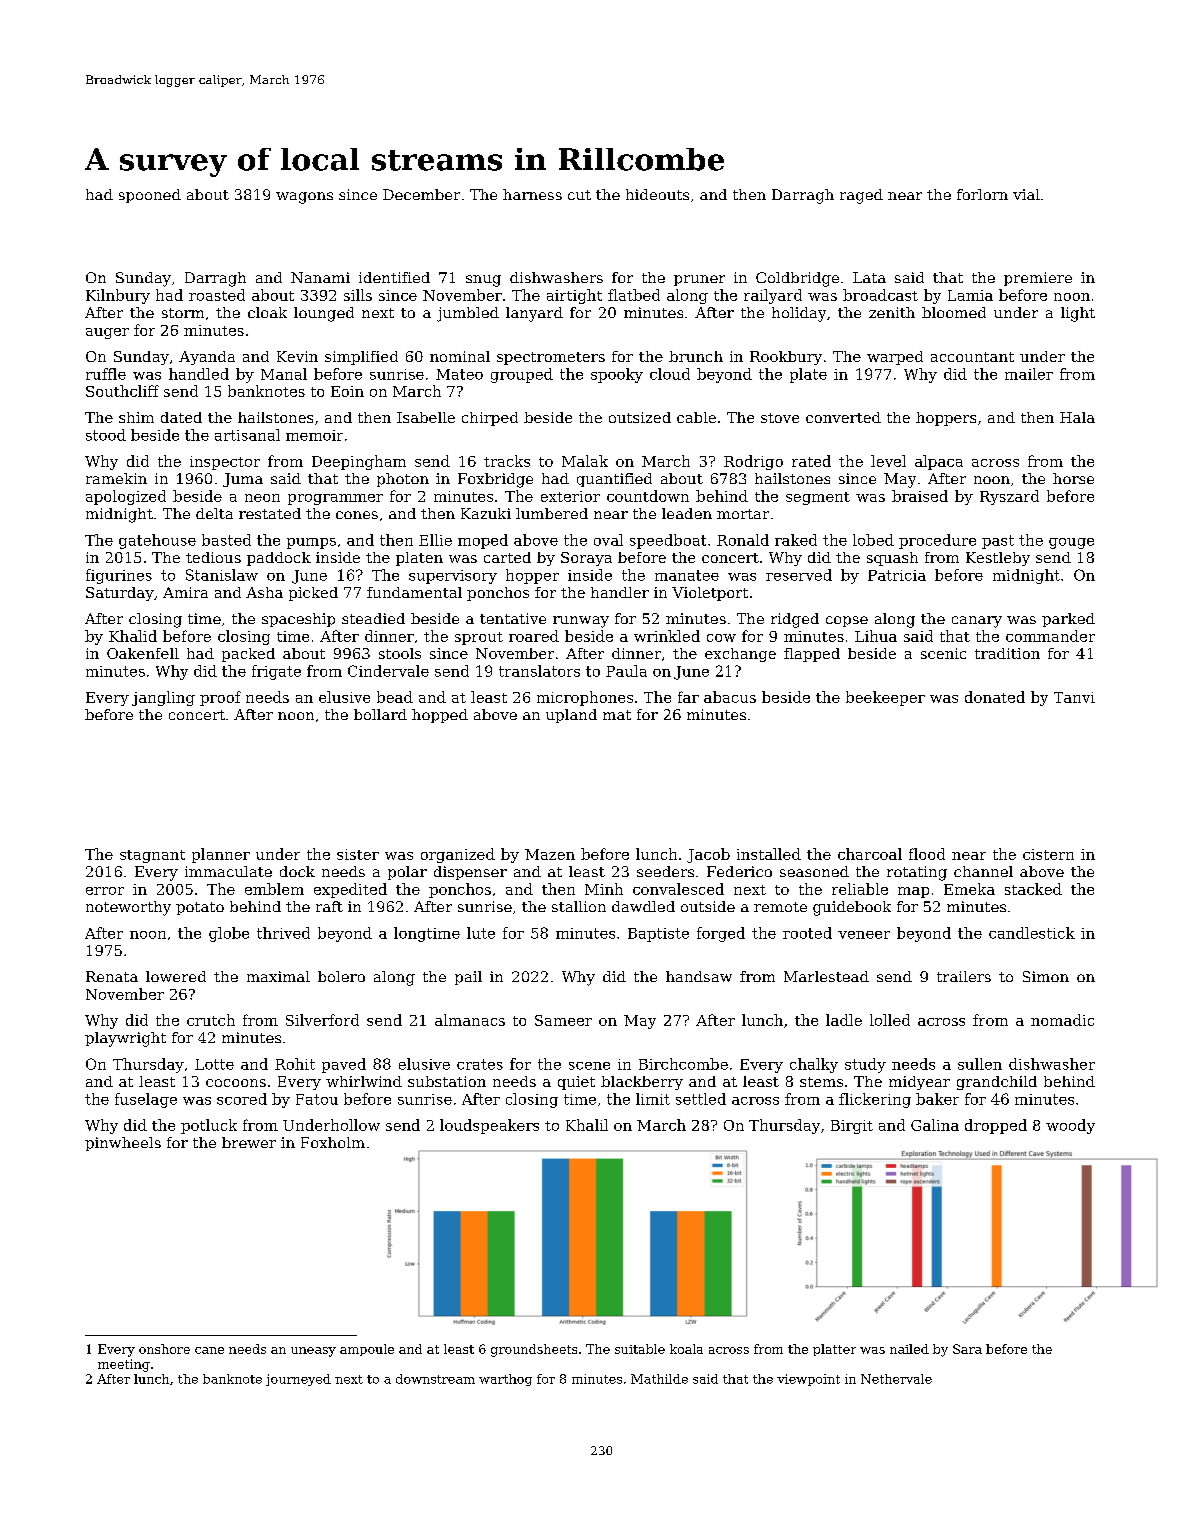  Describe the element at coordinates (313, 1352) in the screenshot. I see `uneasy` at that location.
